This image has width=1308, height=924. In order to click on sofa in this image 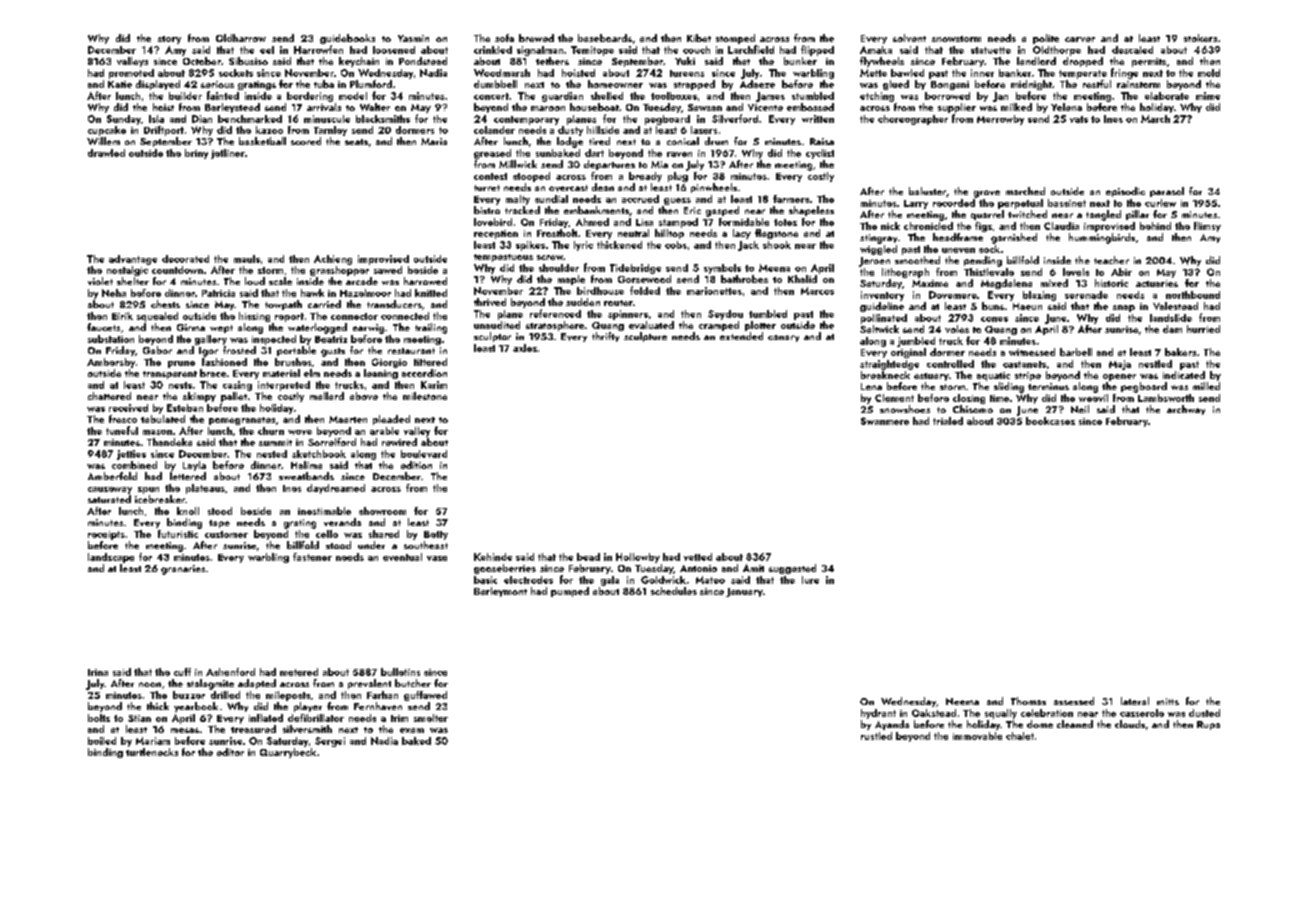, I will do `click(504, 38)`.
